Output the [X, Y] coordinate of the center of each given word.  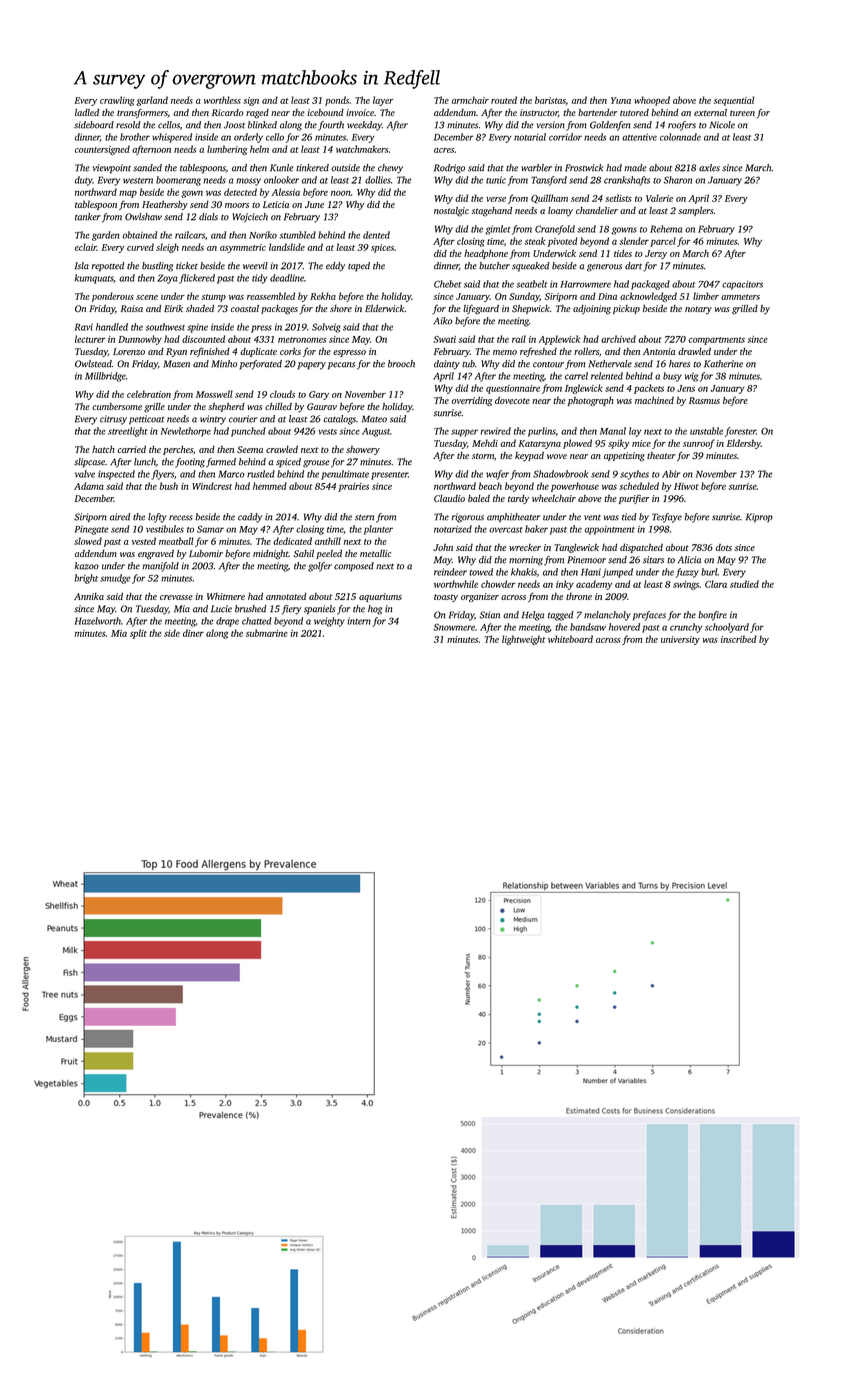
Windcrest [212, 486]
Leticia [276, 204]
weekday [364, 126]
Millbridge [105, 377]
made [635, 168]
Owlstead [93, 364]
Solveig [326, 328]
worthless [222, 100]
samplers [695, 211]
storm [483, 456]
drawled [694, 351]
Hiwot [686, 486]
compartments [716, 341]
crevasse [176, 597]
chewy [390, 169]
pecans [341, 366]
